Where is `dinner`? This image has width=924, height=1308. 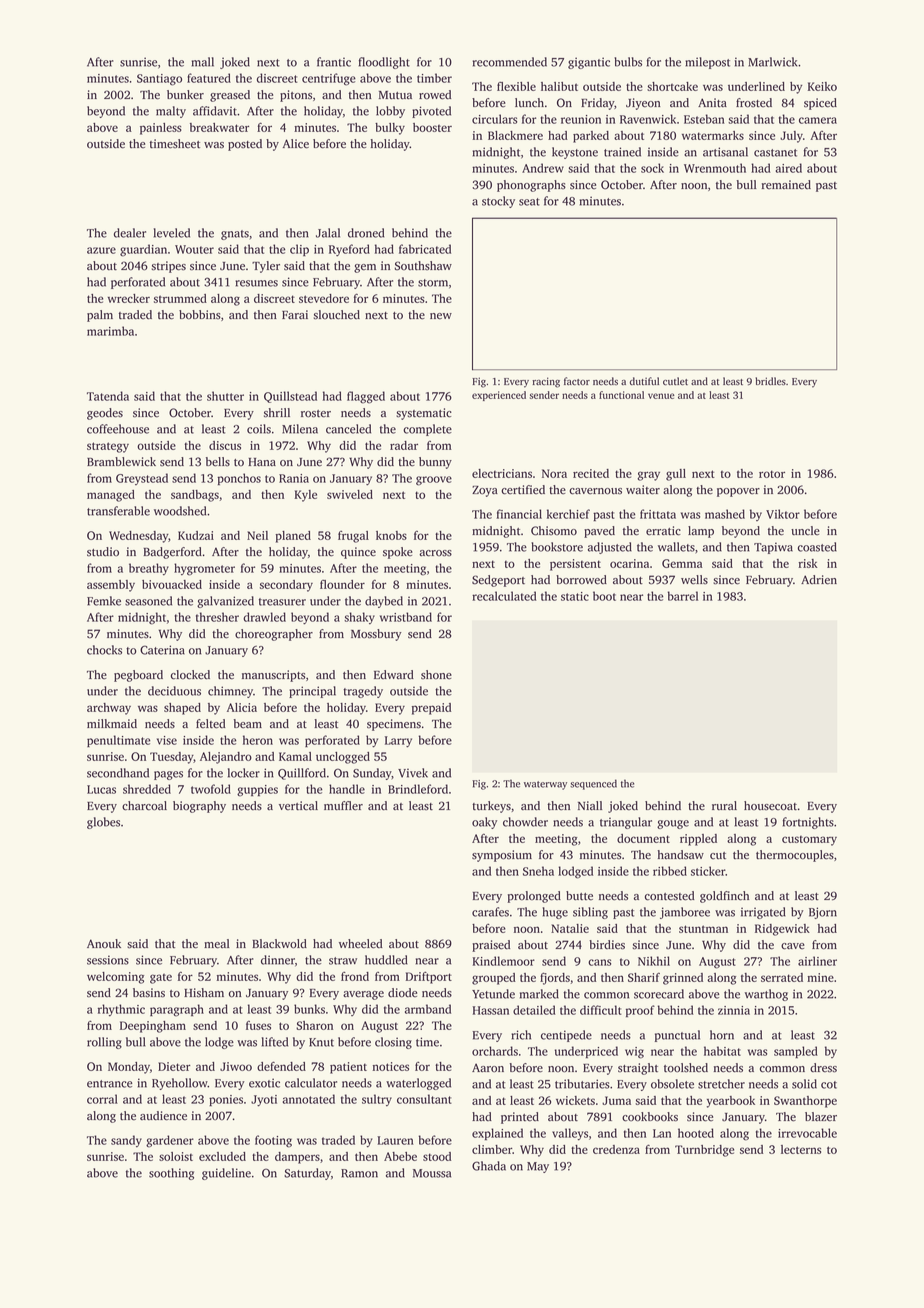
dinner is located at coordinates (278, 960).
